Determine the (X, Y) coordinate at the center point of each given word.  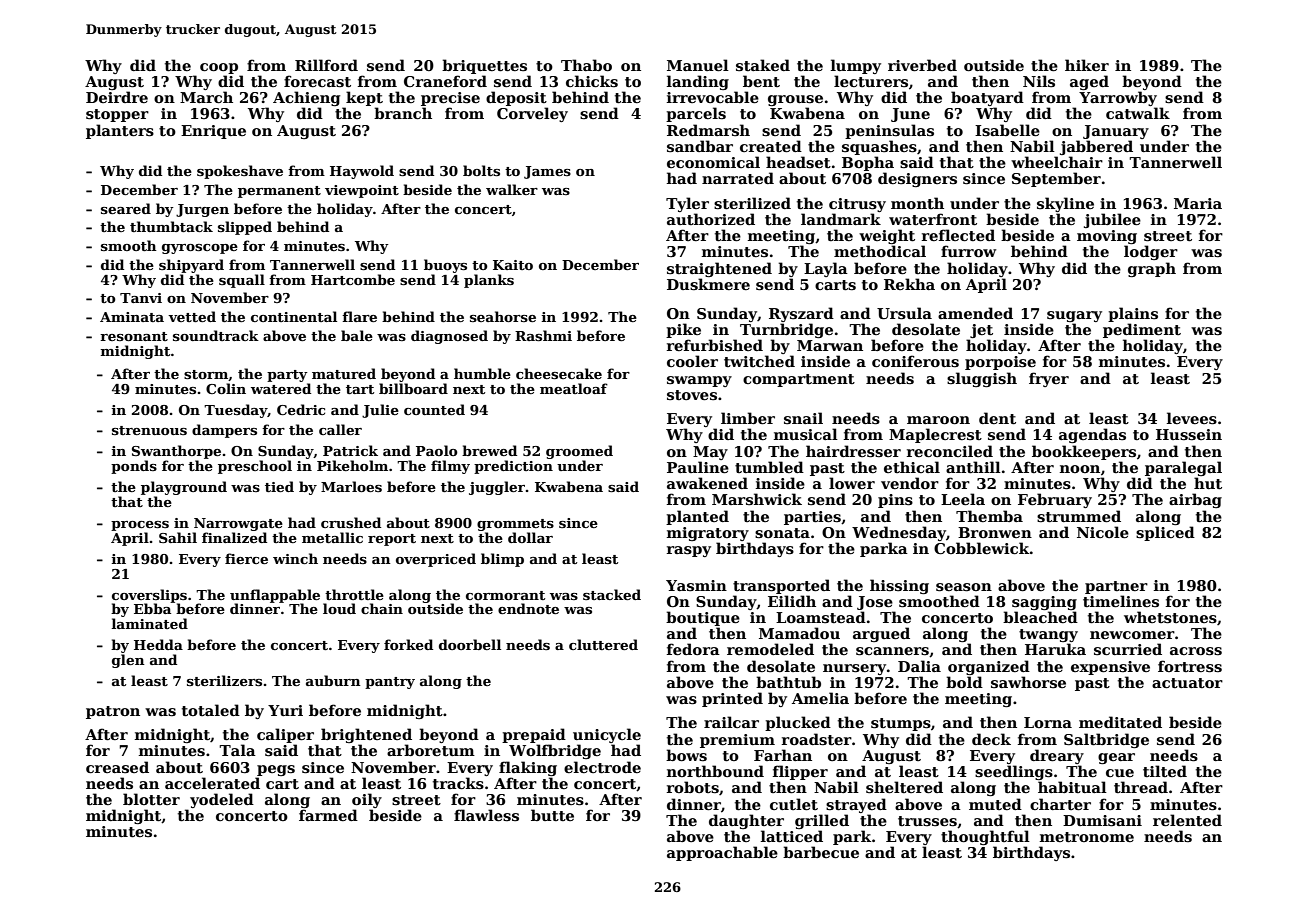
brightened (366, 735)
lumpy (856, 66)
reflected (958, 235)
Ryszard (801, 314)
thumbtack (171, 226)
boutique (703, 618)
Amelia (820, 698)
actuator (1187, 683)
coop (219, 68)
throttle (354, 594)
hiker (1087, 65)
